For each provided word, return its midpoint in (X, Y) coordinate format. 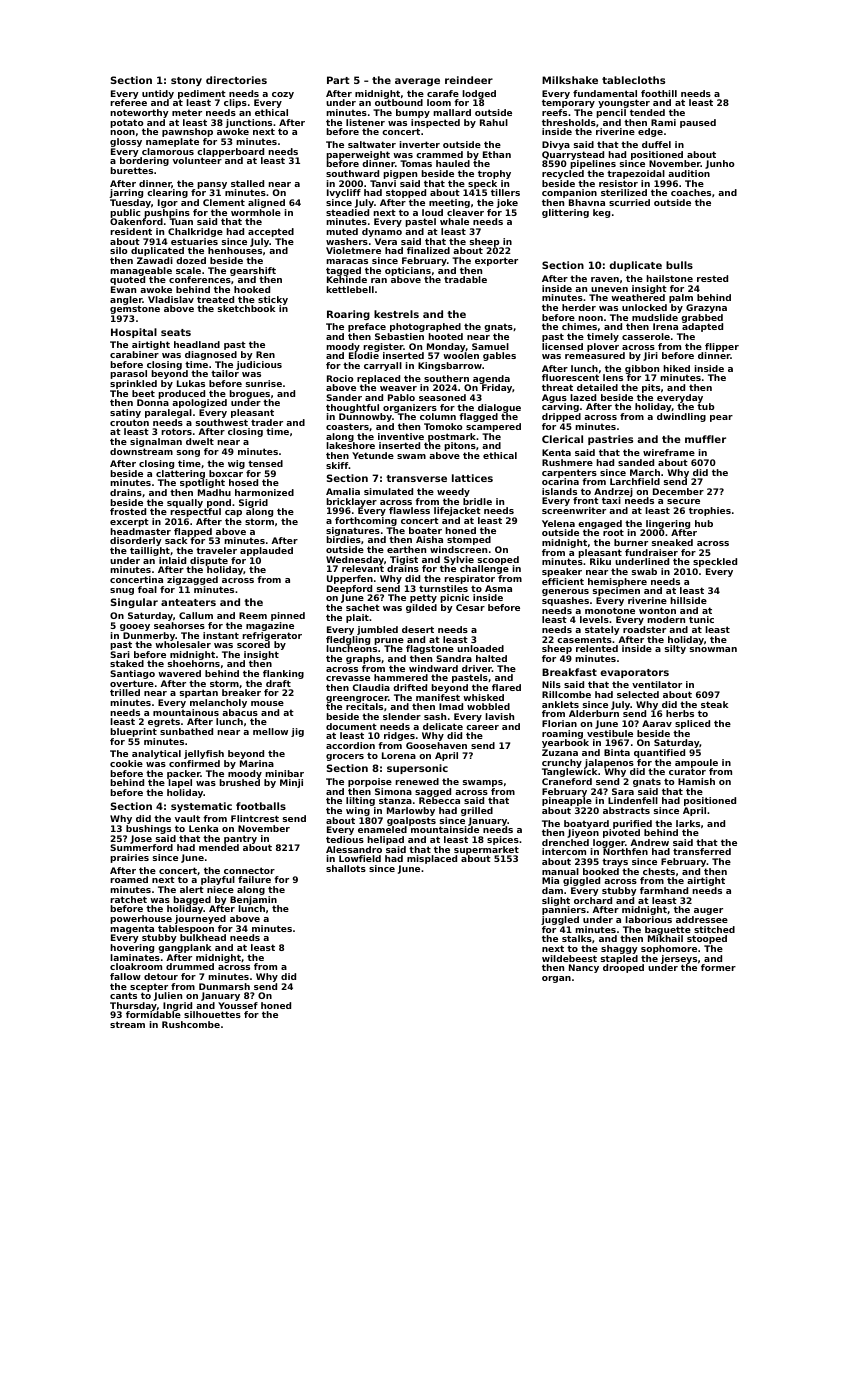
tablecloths (633, 80)
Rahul (494, 122)
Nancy (584, 968)
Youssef (238, 1005)
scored (253, 644)
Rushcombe (191, 1024)
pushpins (167, 213)
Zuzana (560, 752)
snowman (713, 649)
